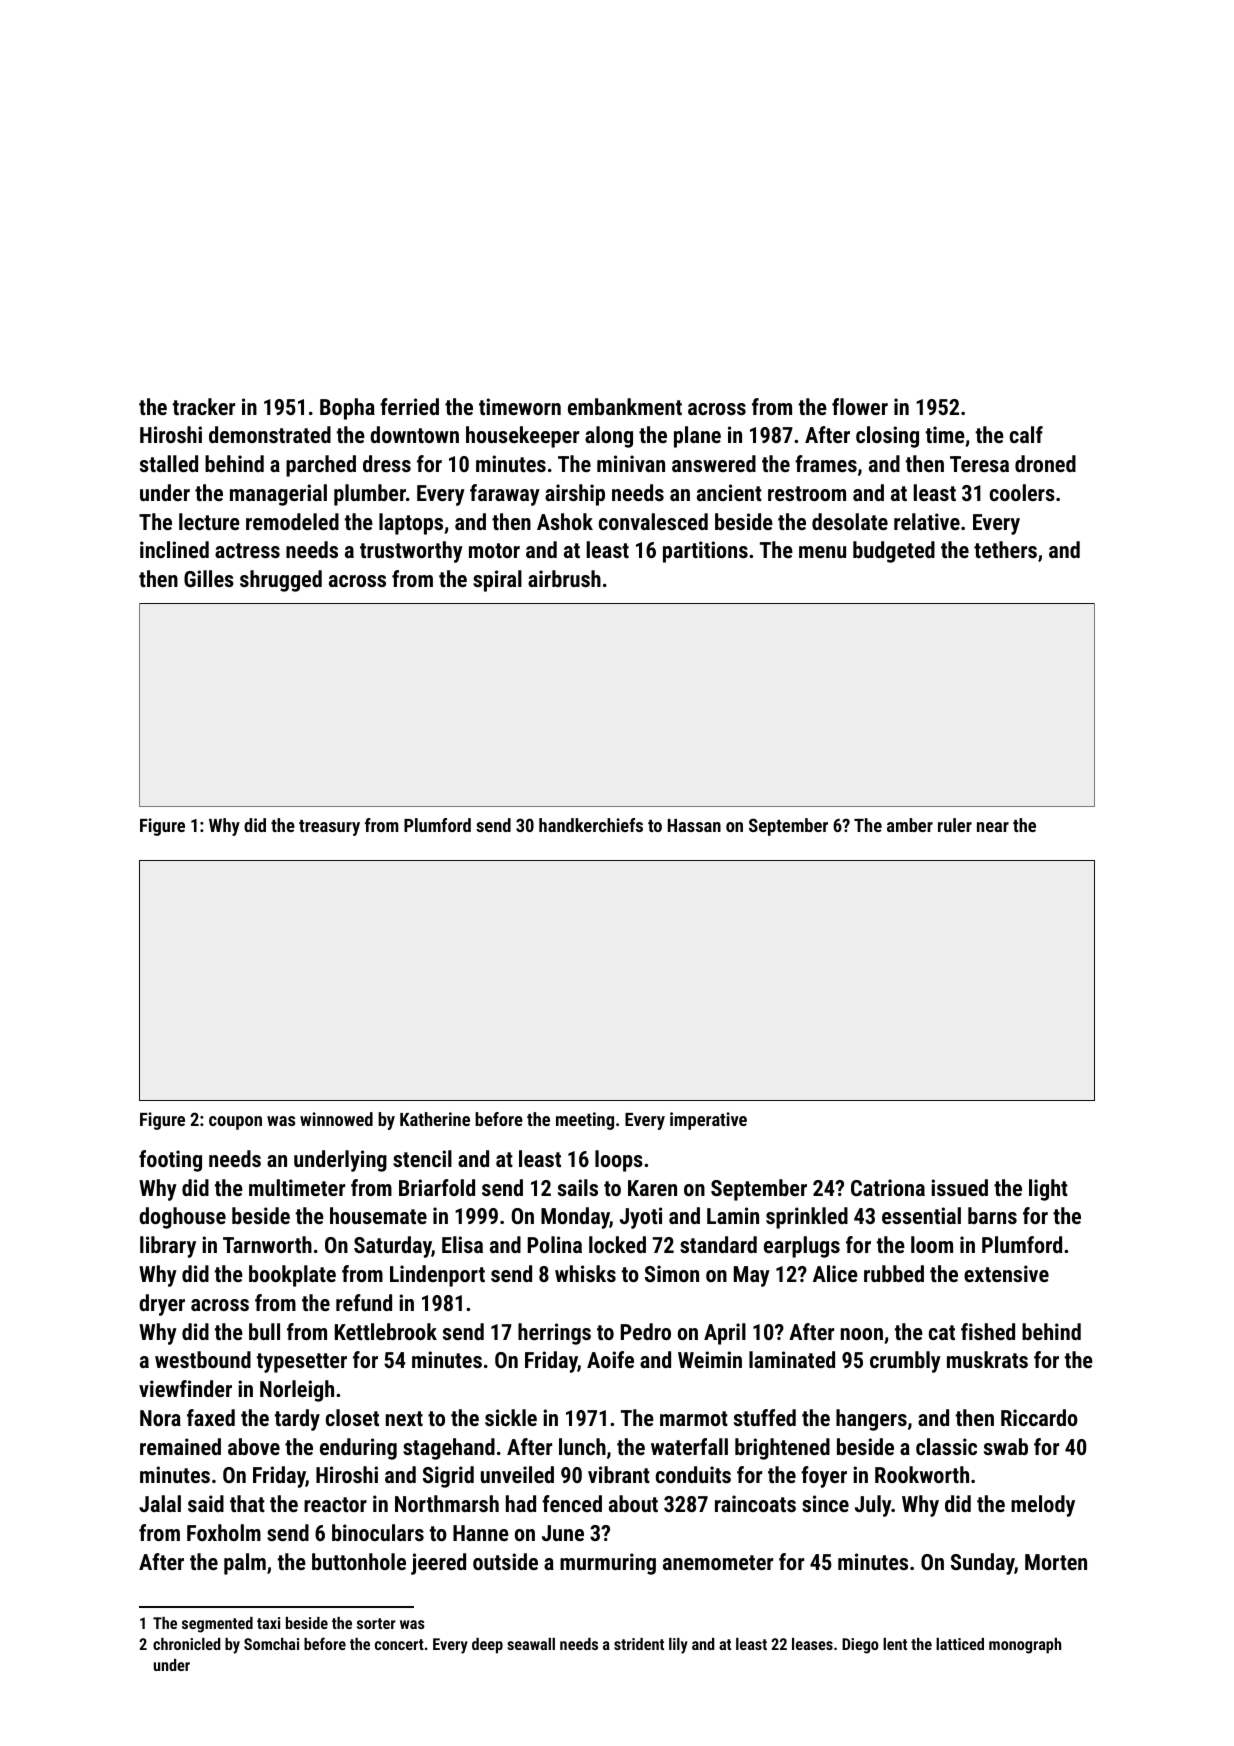 The width and height of the image is (1234, 1746). Describe the element at coordinates (708, 1121) in the image. I see `imperative` at that location.
